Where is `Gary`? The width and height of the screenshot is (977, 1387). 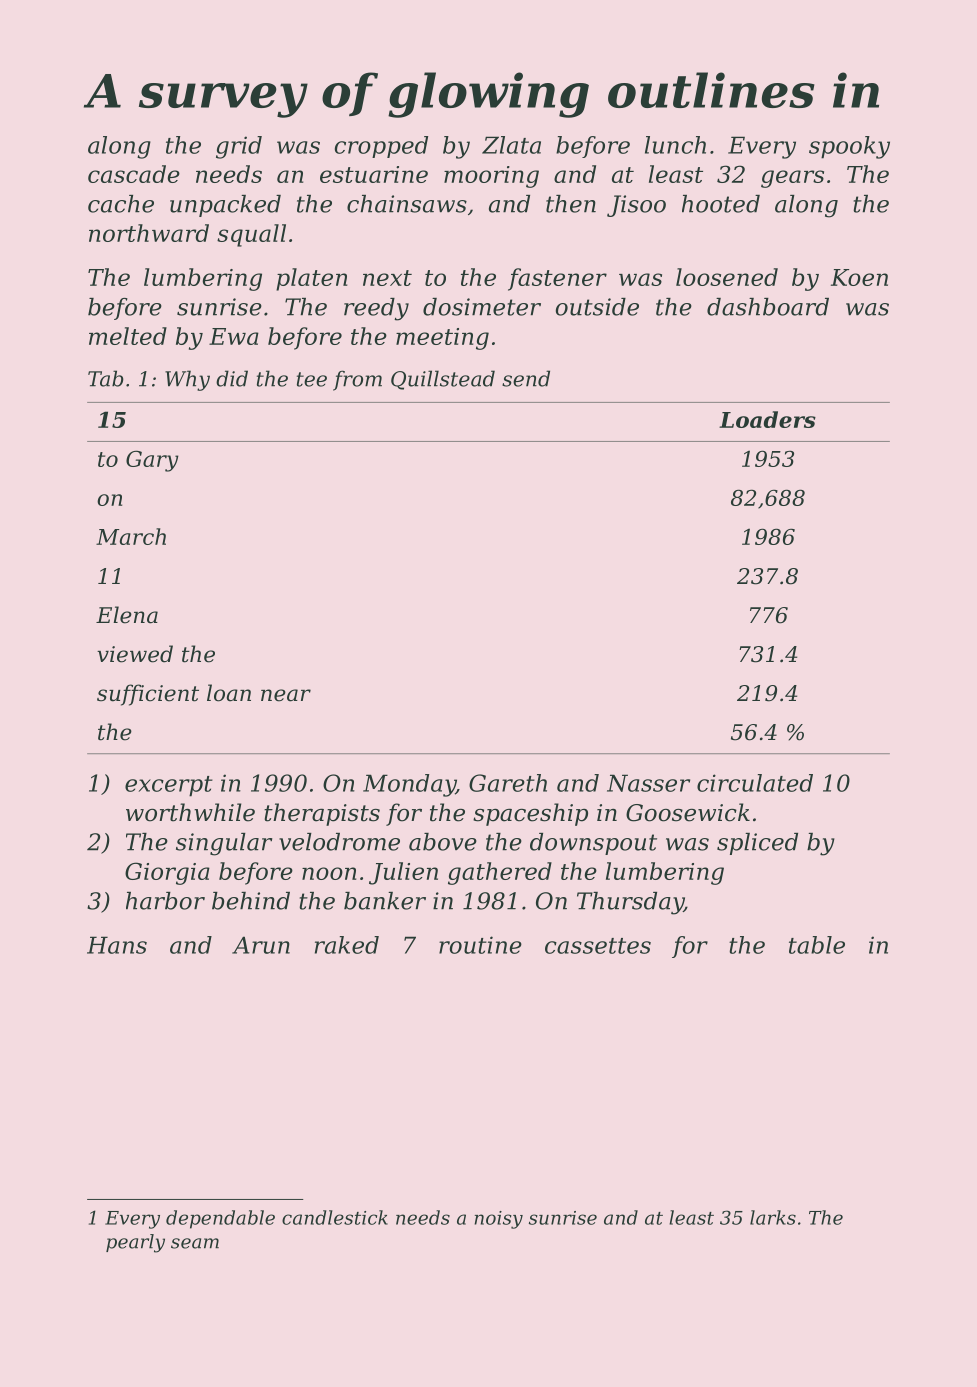 Gary is located at coordinates (152, 461).
